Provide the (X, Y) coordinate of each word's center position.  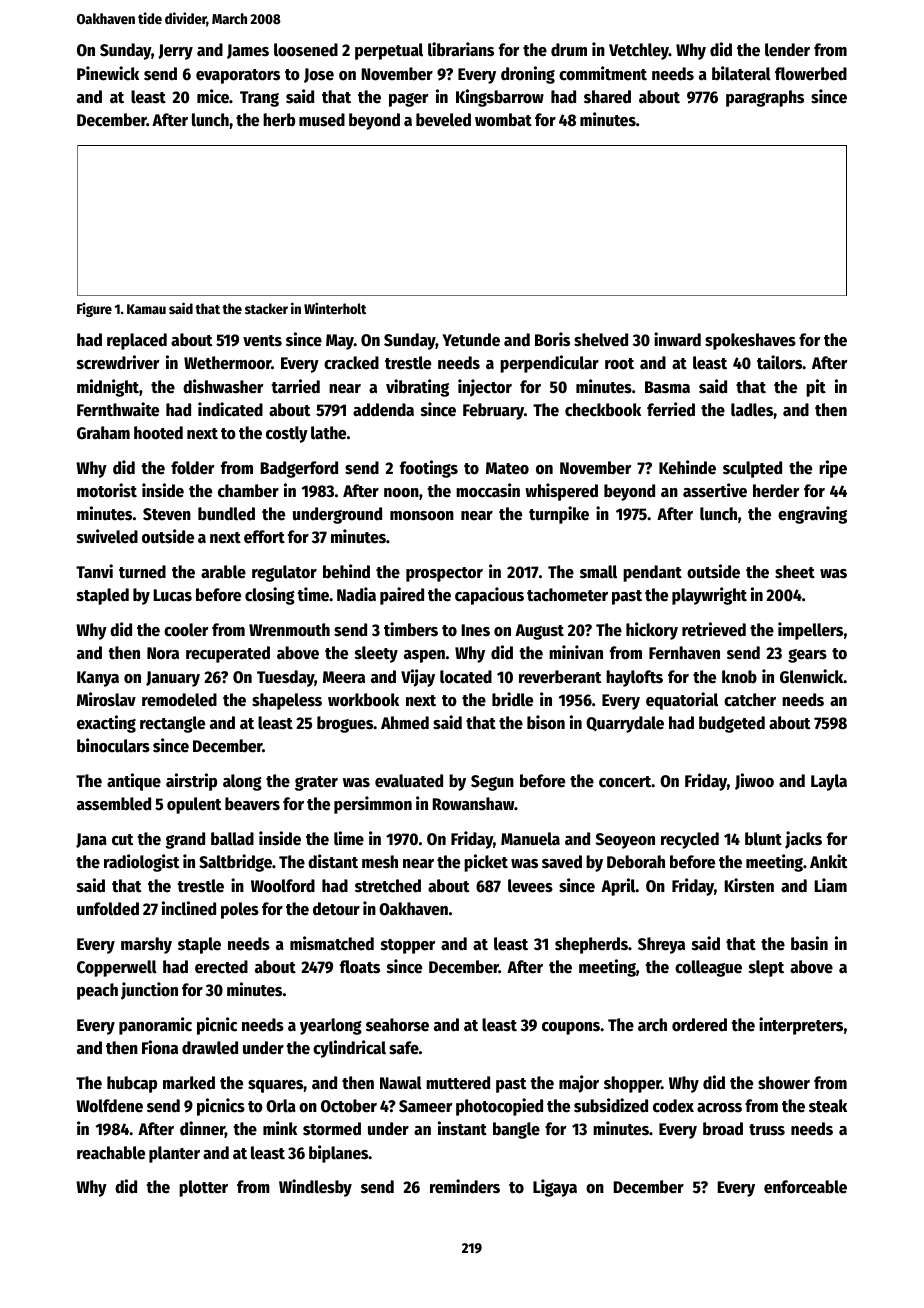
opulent (194, 805)
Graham (103, 433)
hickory (652, 631)
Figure (94, 310)
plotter (203, 1188)
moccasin (488, 490)
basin (809, 943)
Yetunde (471, 340)
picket (486, 863)
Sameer (425, 1106)
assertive (715, 490)
